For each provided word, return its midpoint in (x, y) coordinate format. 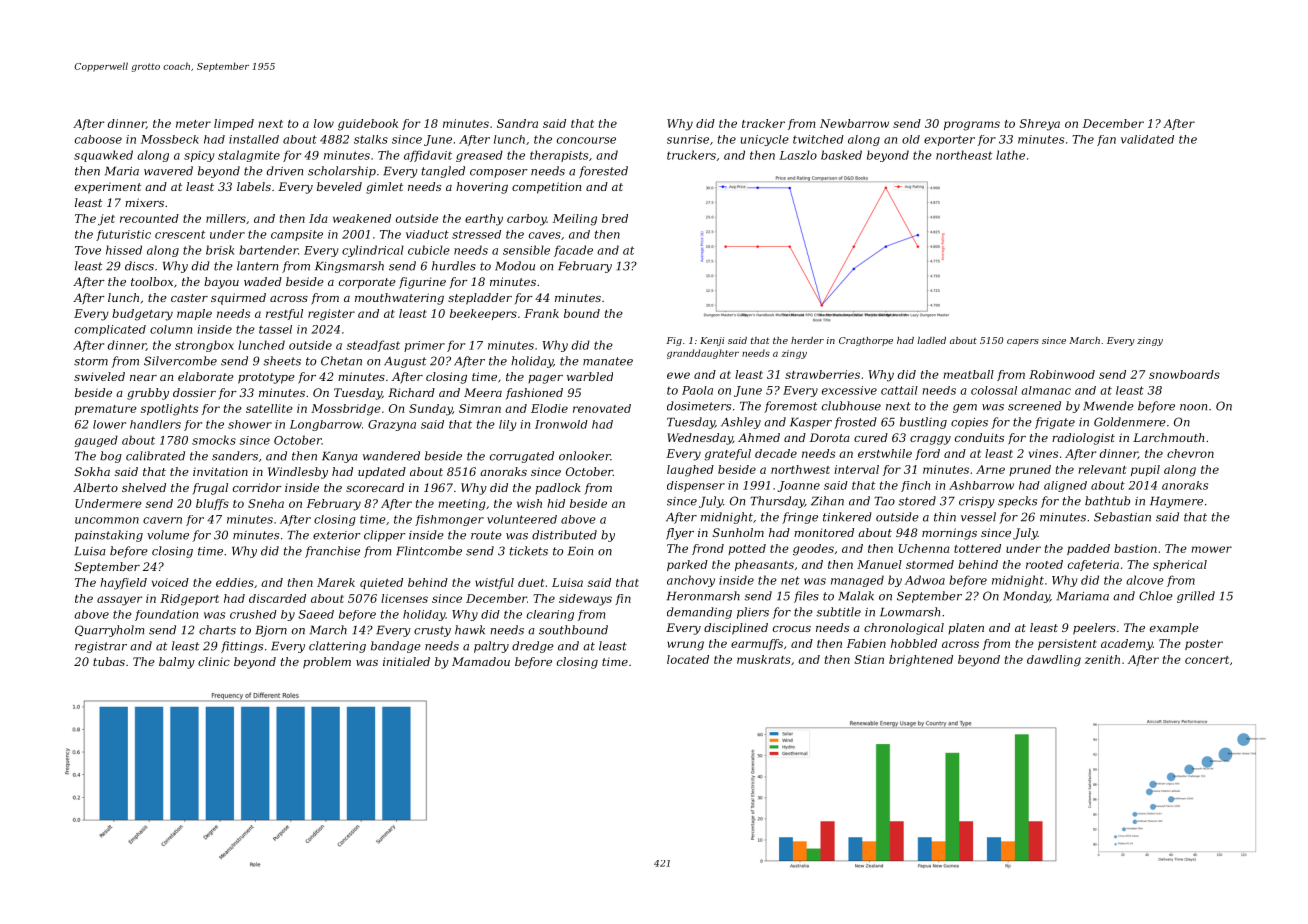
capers (1023, 342)
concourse (586, 140)
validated (1147, 139)
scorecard (375, 487)
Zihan (827, 501)
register (331, 315)
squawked (103, 156)
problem (327, 663)
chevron (1190, 453)
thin (945, 517)
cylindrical (373, 251)
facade (573, 251)
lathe (1010, 155)
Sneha (266, 503)
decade (776, 453)
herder (807, 340)
